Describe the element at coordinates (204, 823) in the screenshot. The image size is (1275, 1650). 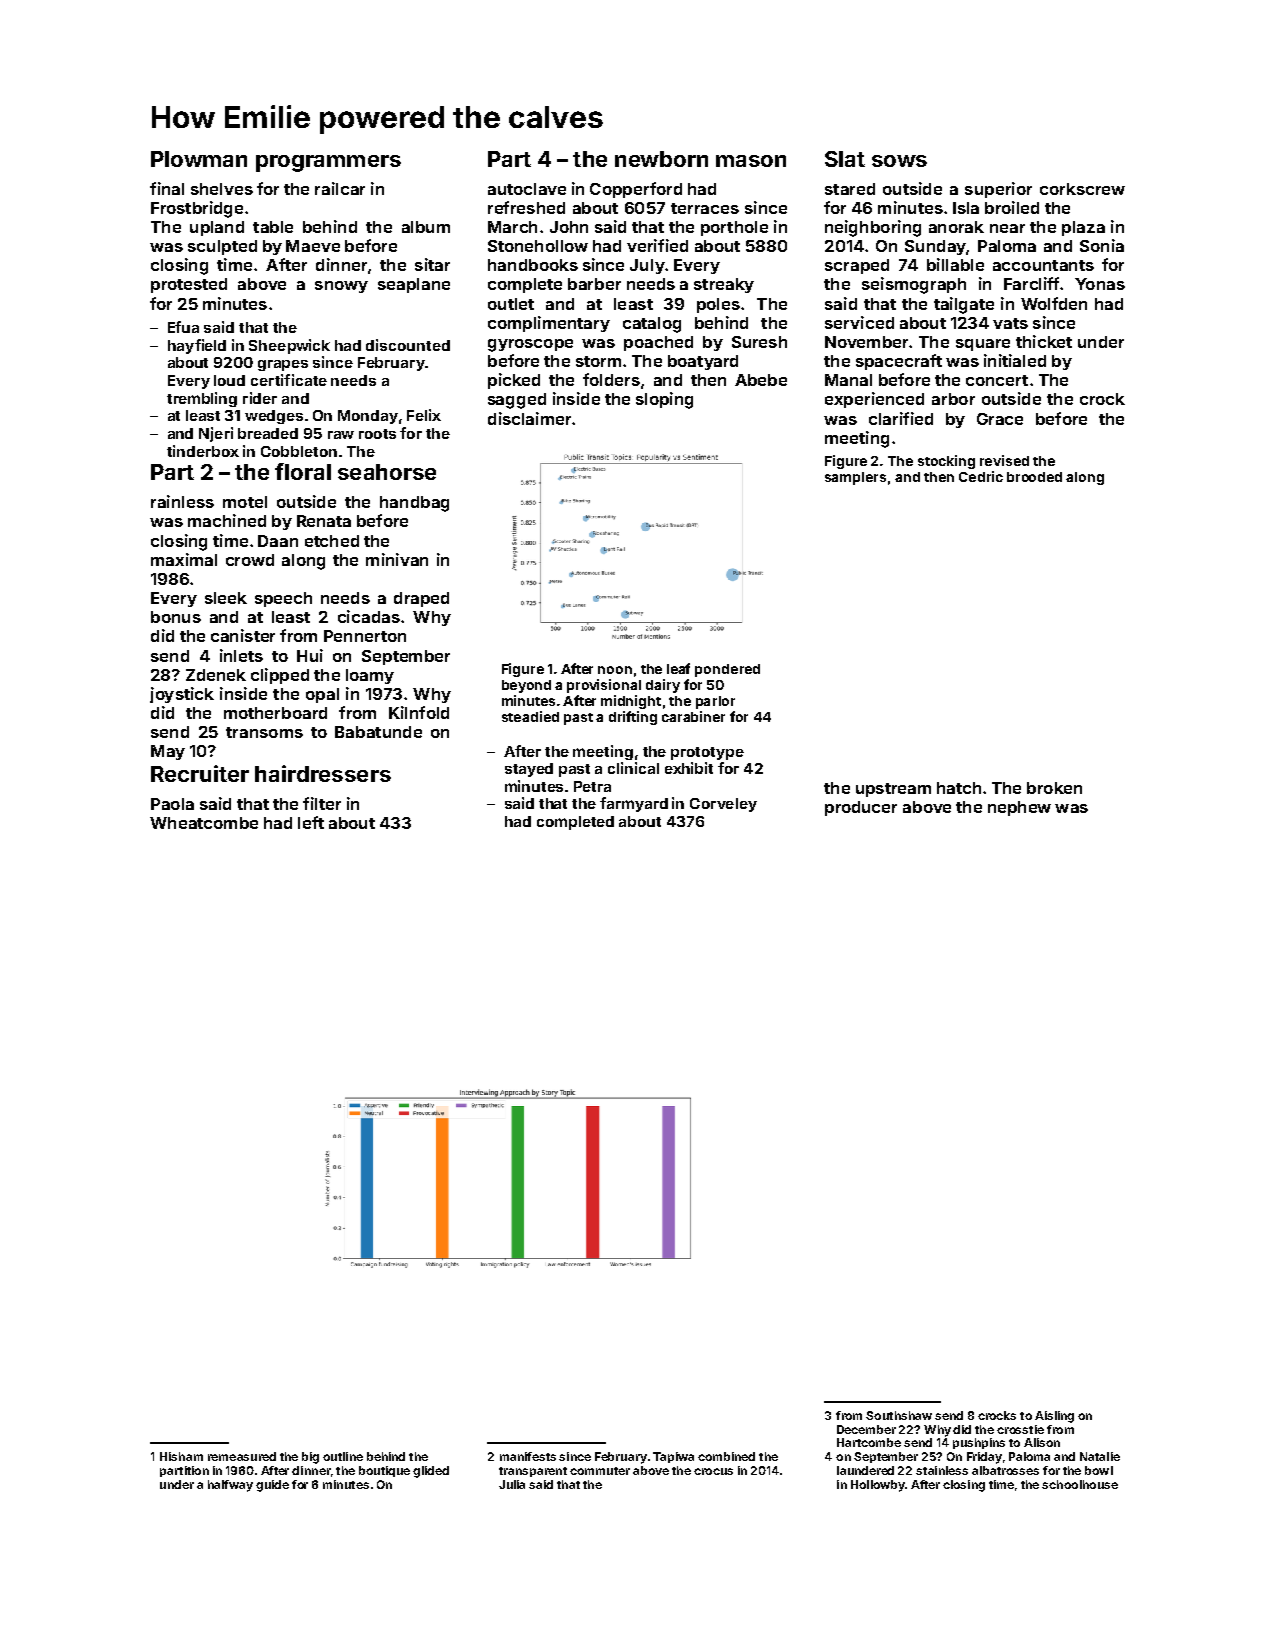
I see `Wheatcombe` at that location.
